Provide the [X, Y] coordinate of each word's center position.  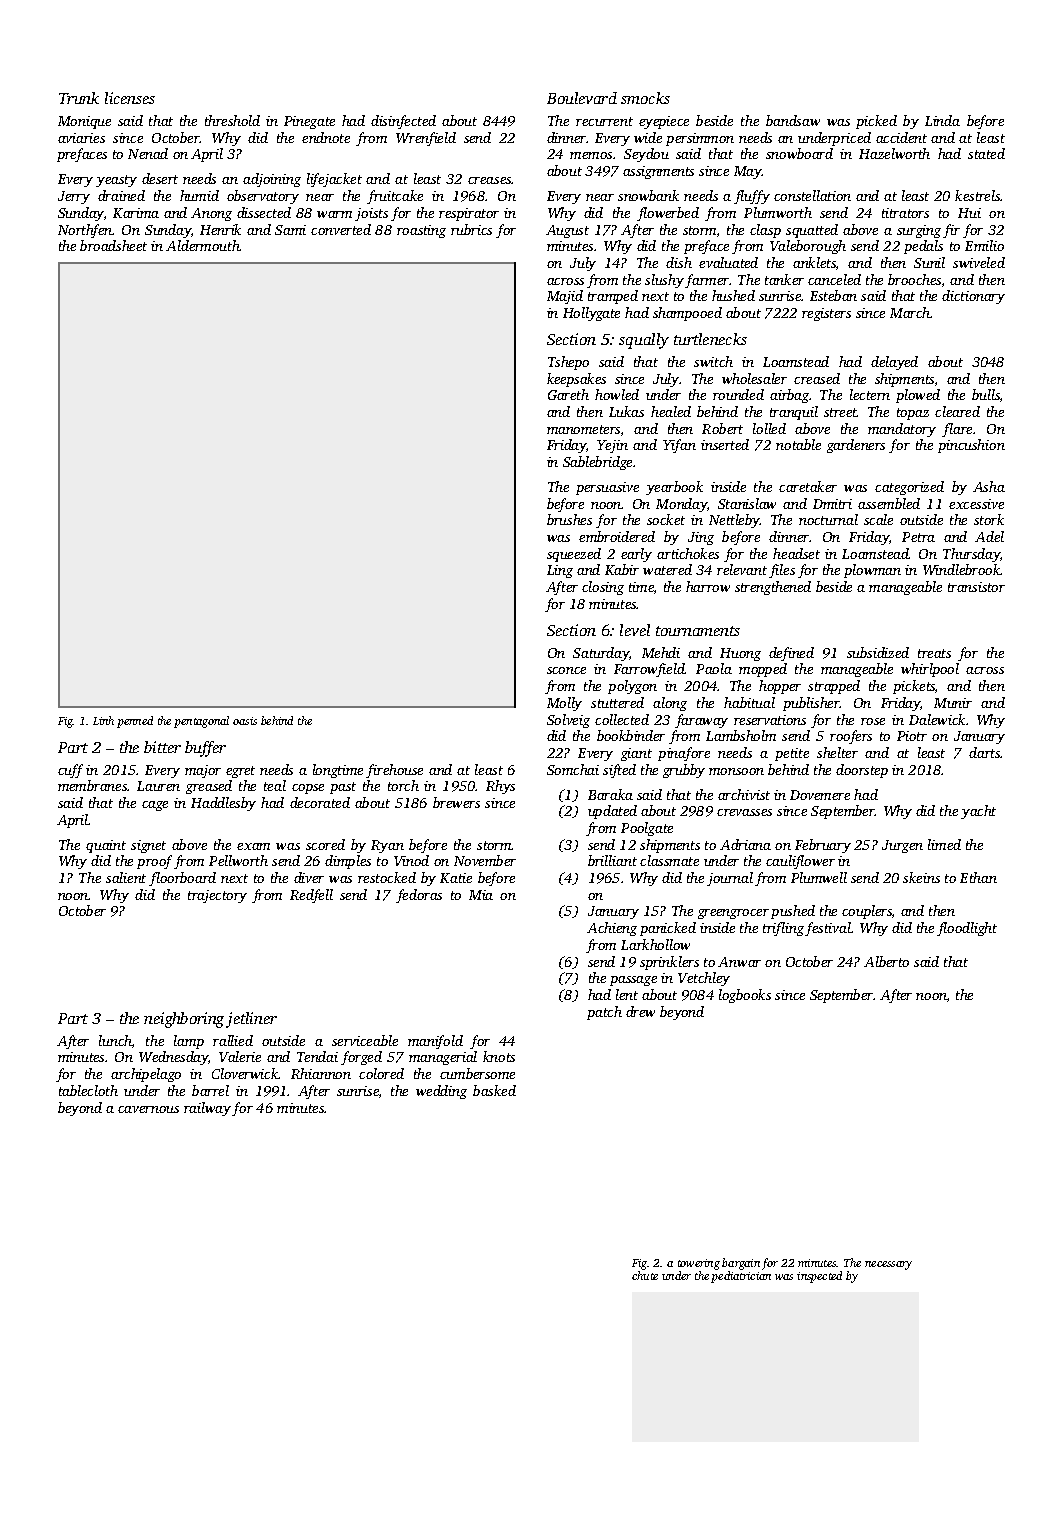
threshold [232, 120]
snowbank [648, 195]
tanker [784, 279]
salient [126, 877]
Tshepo [568, 363]
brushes [569, 519]
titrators [905, 213]
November [485, 860]
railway [207, 1109]
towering [699, 1264]
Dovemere [820, 795]
